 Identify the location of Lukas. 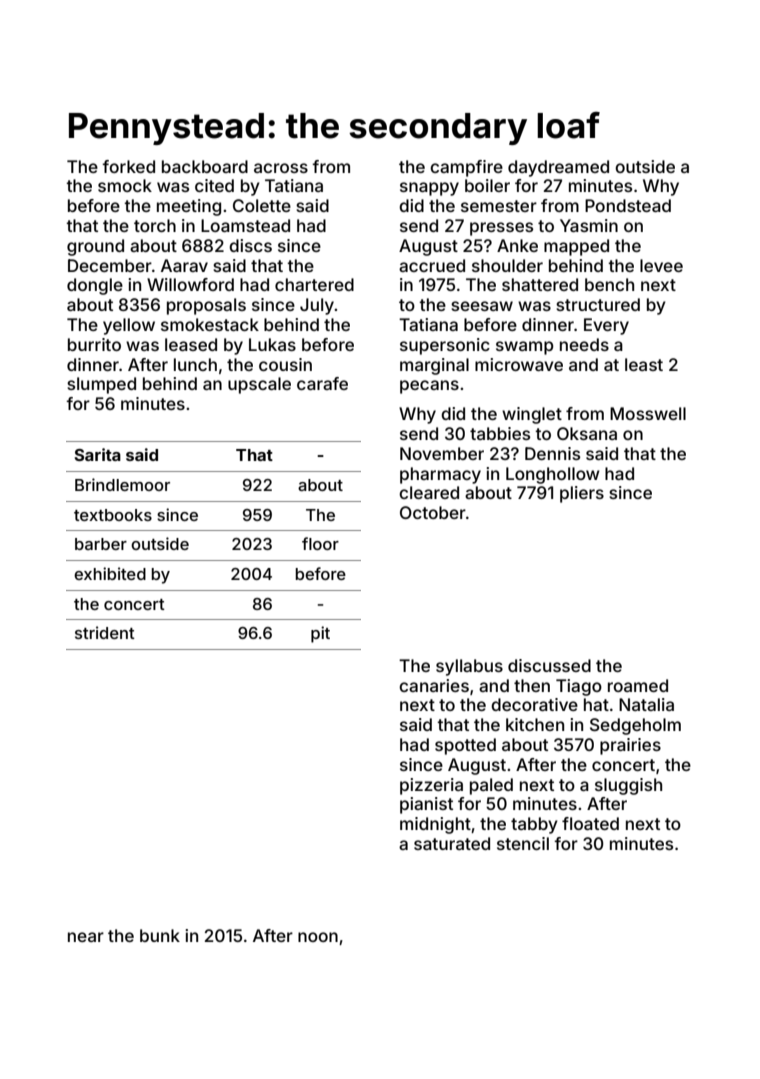
(272, 344).
